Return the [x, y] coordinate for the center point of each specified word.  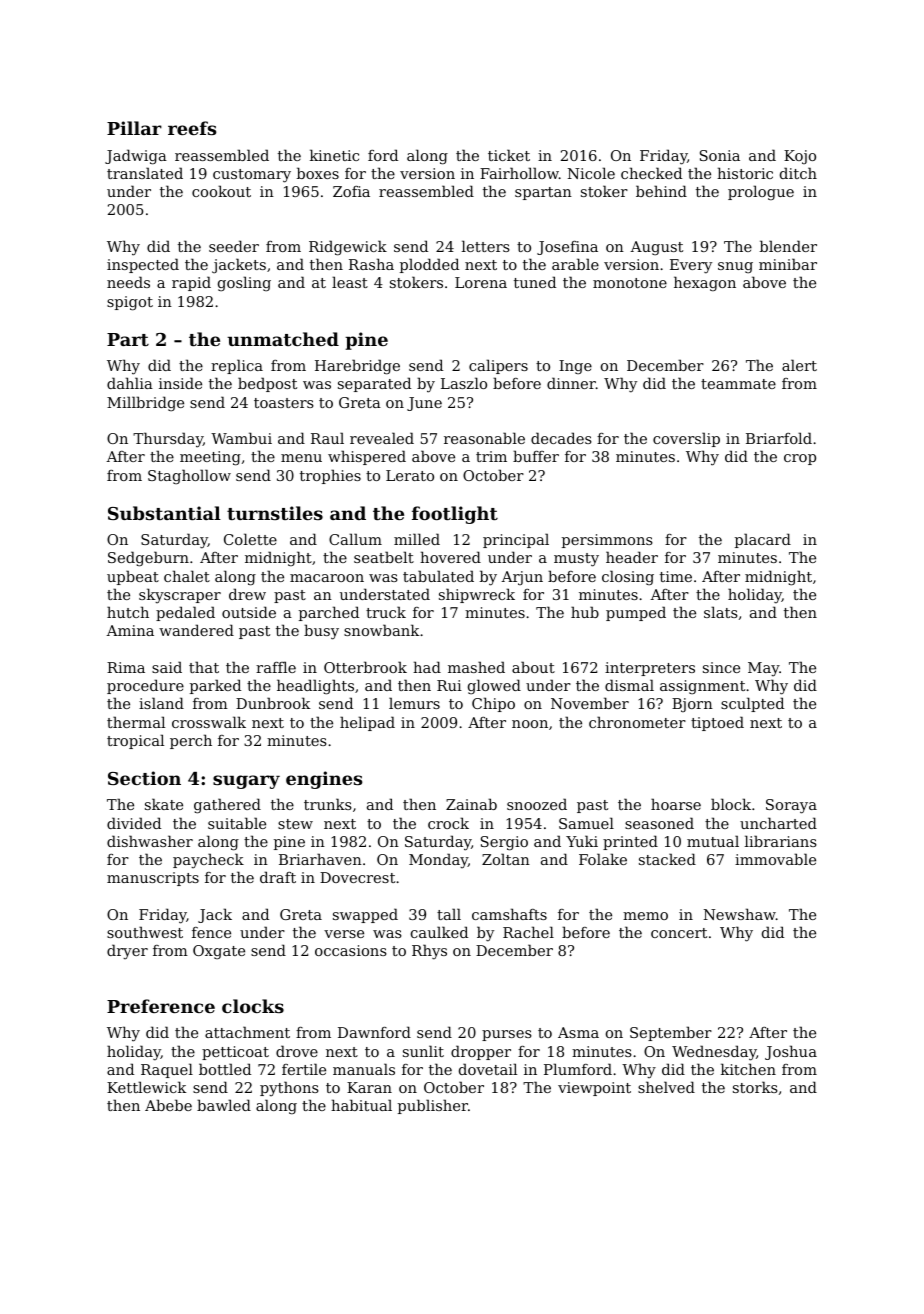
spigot [130, 303]
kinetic [334, 155]
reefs [192, 128]
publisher [433, 1106]
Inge [575, 367]
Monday [438, 861]
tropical [135, 741]
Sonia [720, 155]
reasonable [484, 438]
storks [755, 1087]
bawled [224, 1105]
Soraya [791, 806]
